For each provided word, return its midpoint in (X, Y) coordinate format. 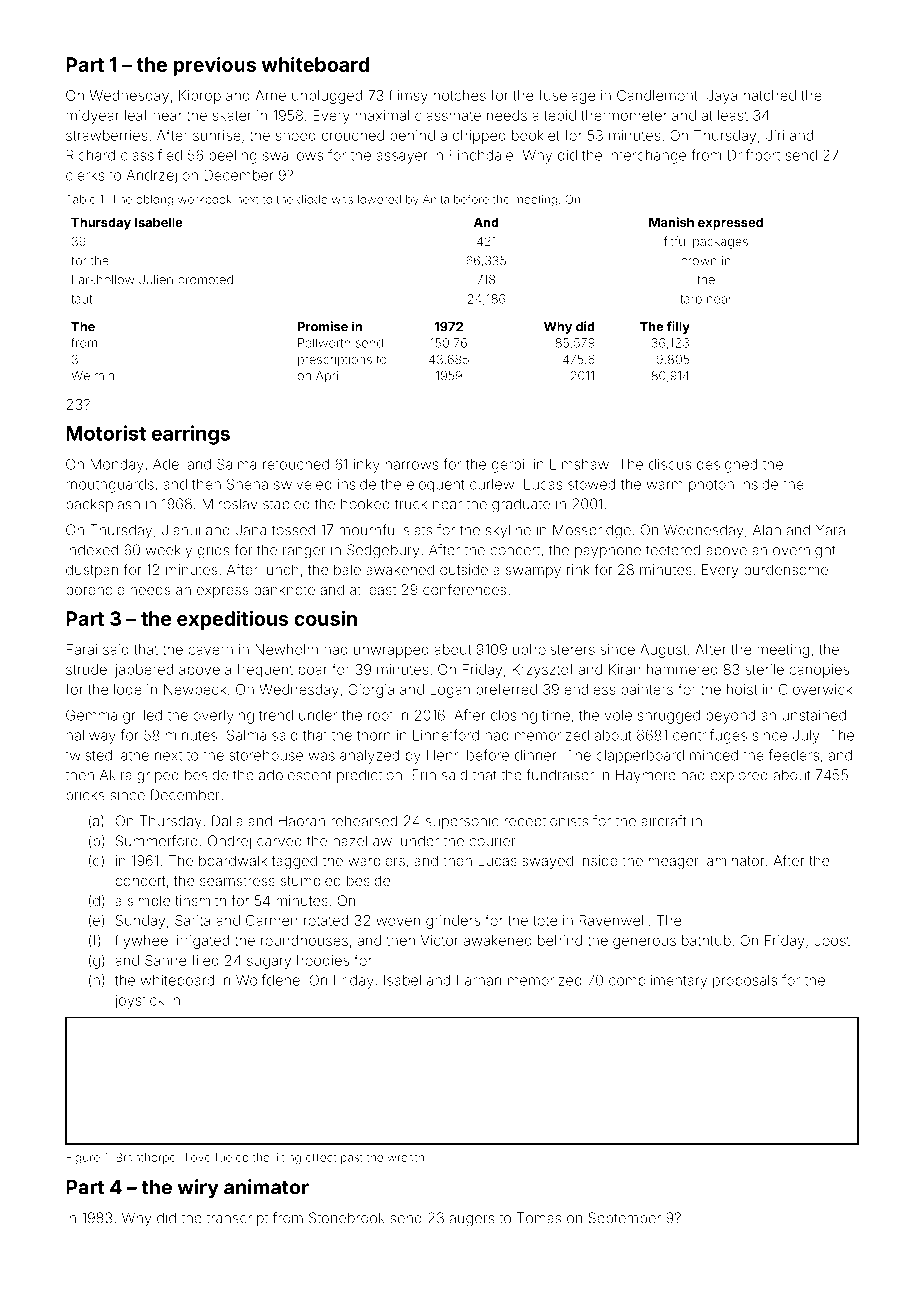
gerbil (509, 466)
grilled (142, 717)
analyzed (369, 757)
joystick (139, 1002)
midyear (92, 117)
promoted (205, 281)
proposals (745, 982)
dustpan (92, 571)
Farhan (479, 980)
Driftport (754, 156)
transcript (237, 1219)
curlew (492, 484)
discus (670, 464)
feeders (794, 755)
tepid (560, 117)
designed (727, 466)
